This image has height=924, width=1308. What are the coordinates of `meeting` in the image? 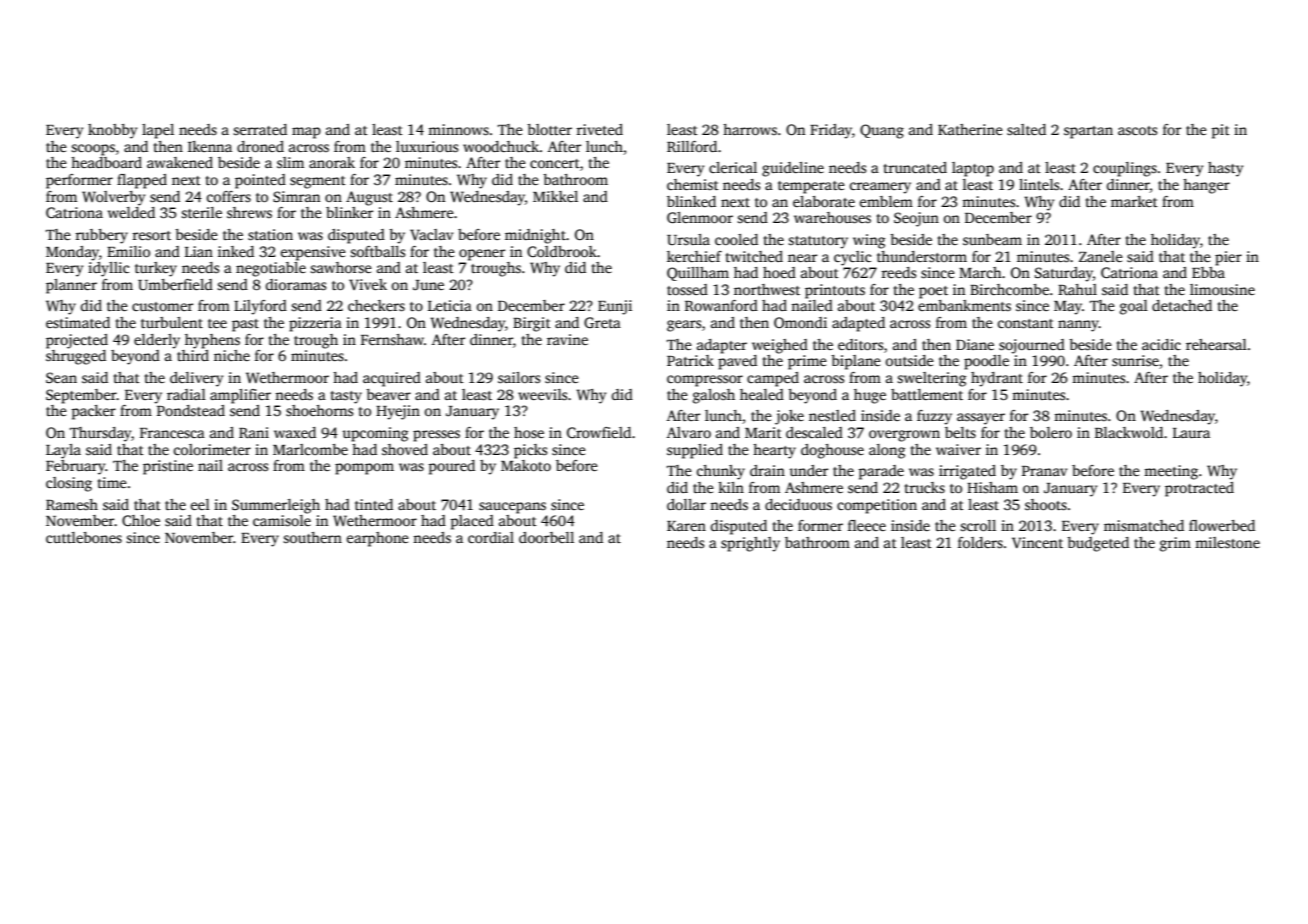 It's located at (1171, 472).
